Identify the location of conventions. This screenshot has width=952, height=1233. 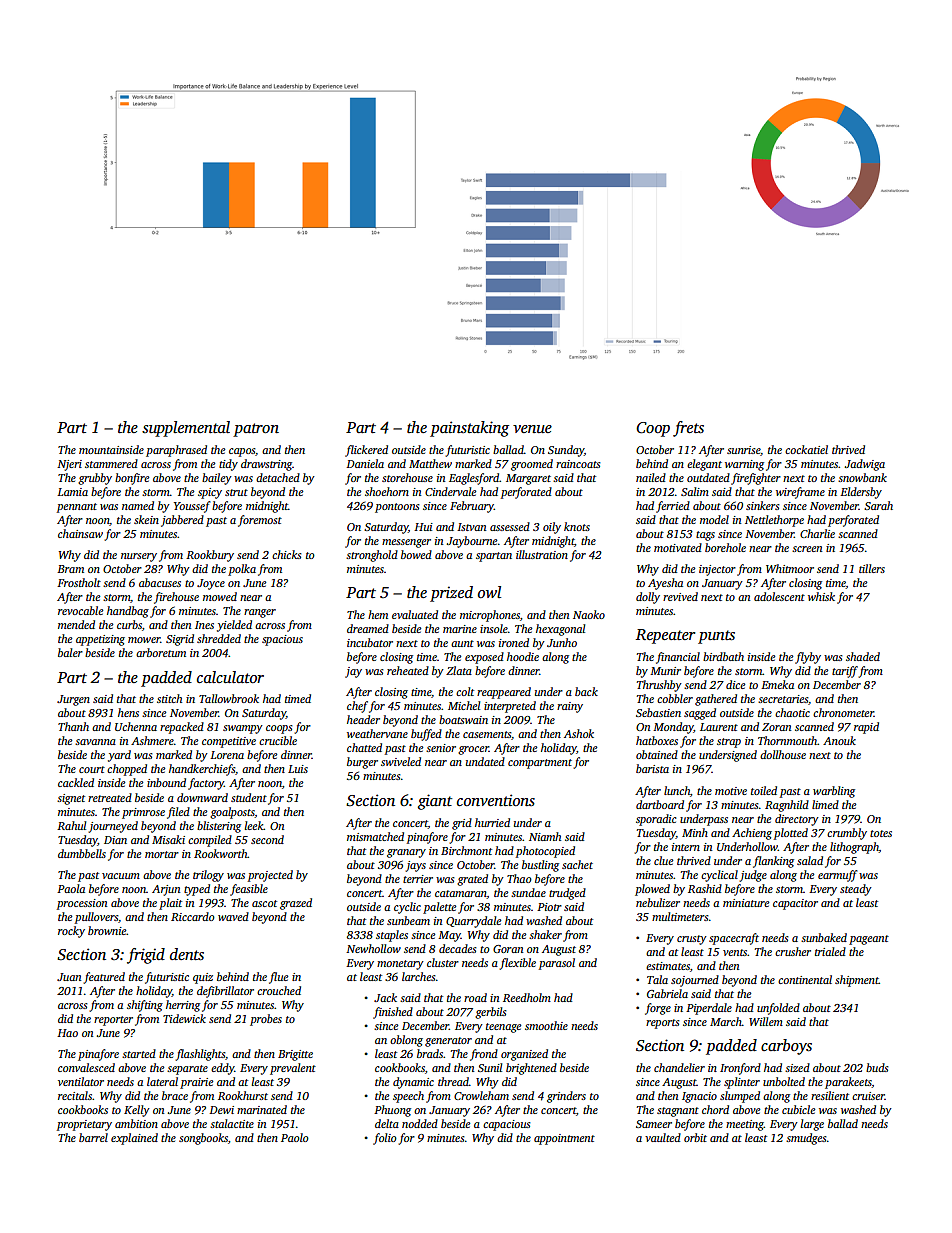
(496, 800).
